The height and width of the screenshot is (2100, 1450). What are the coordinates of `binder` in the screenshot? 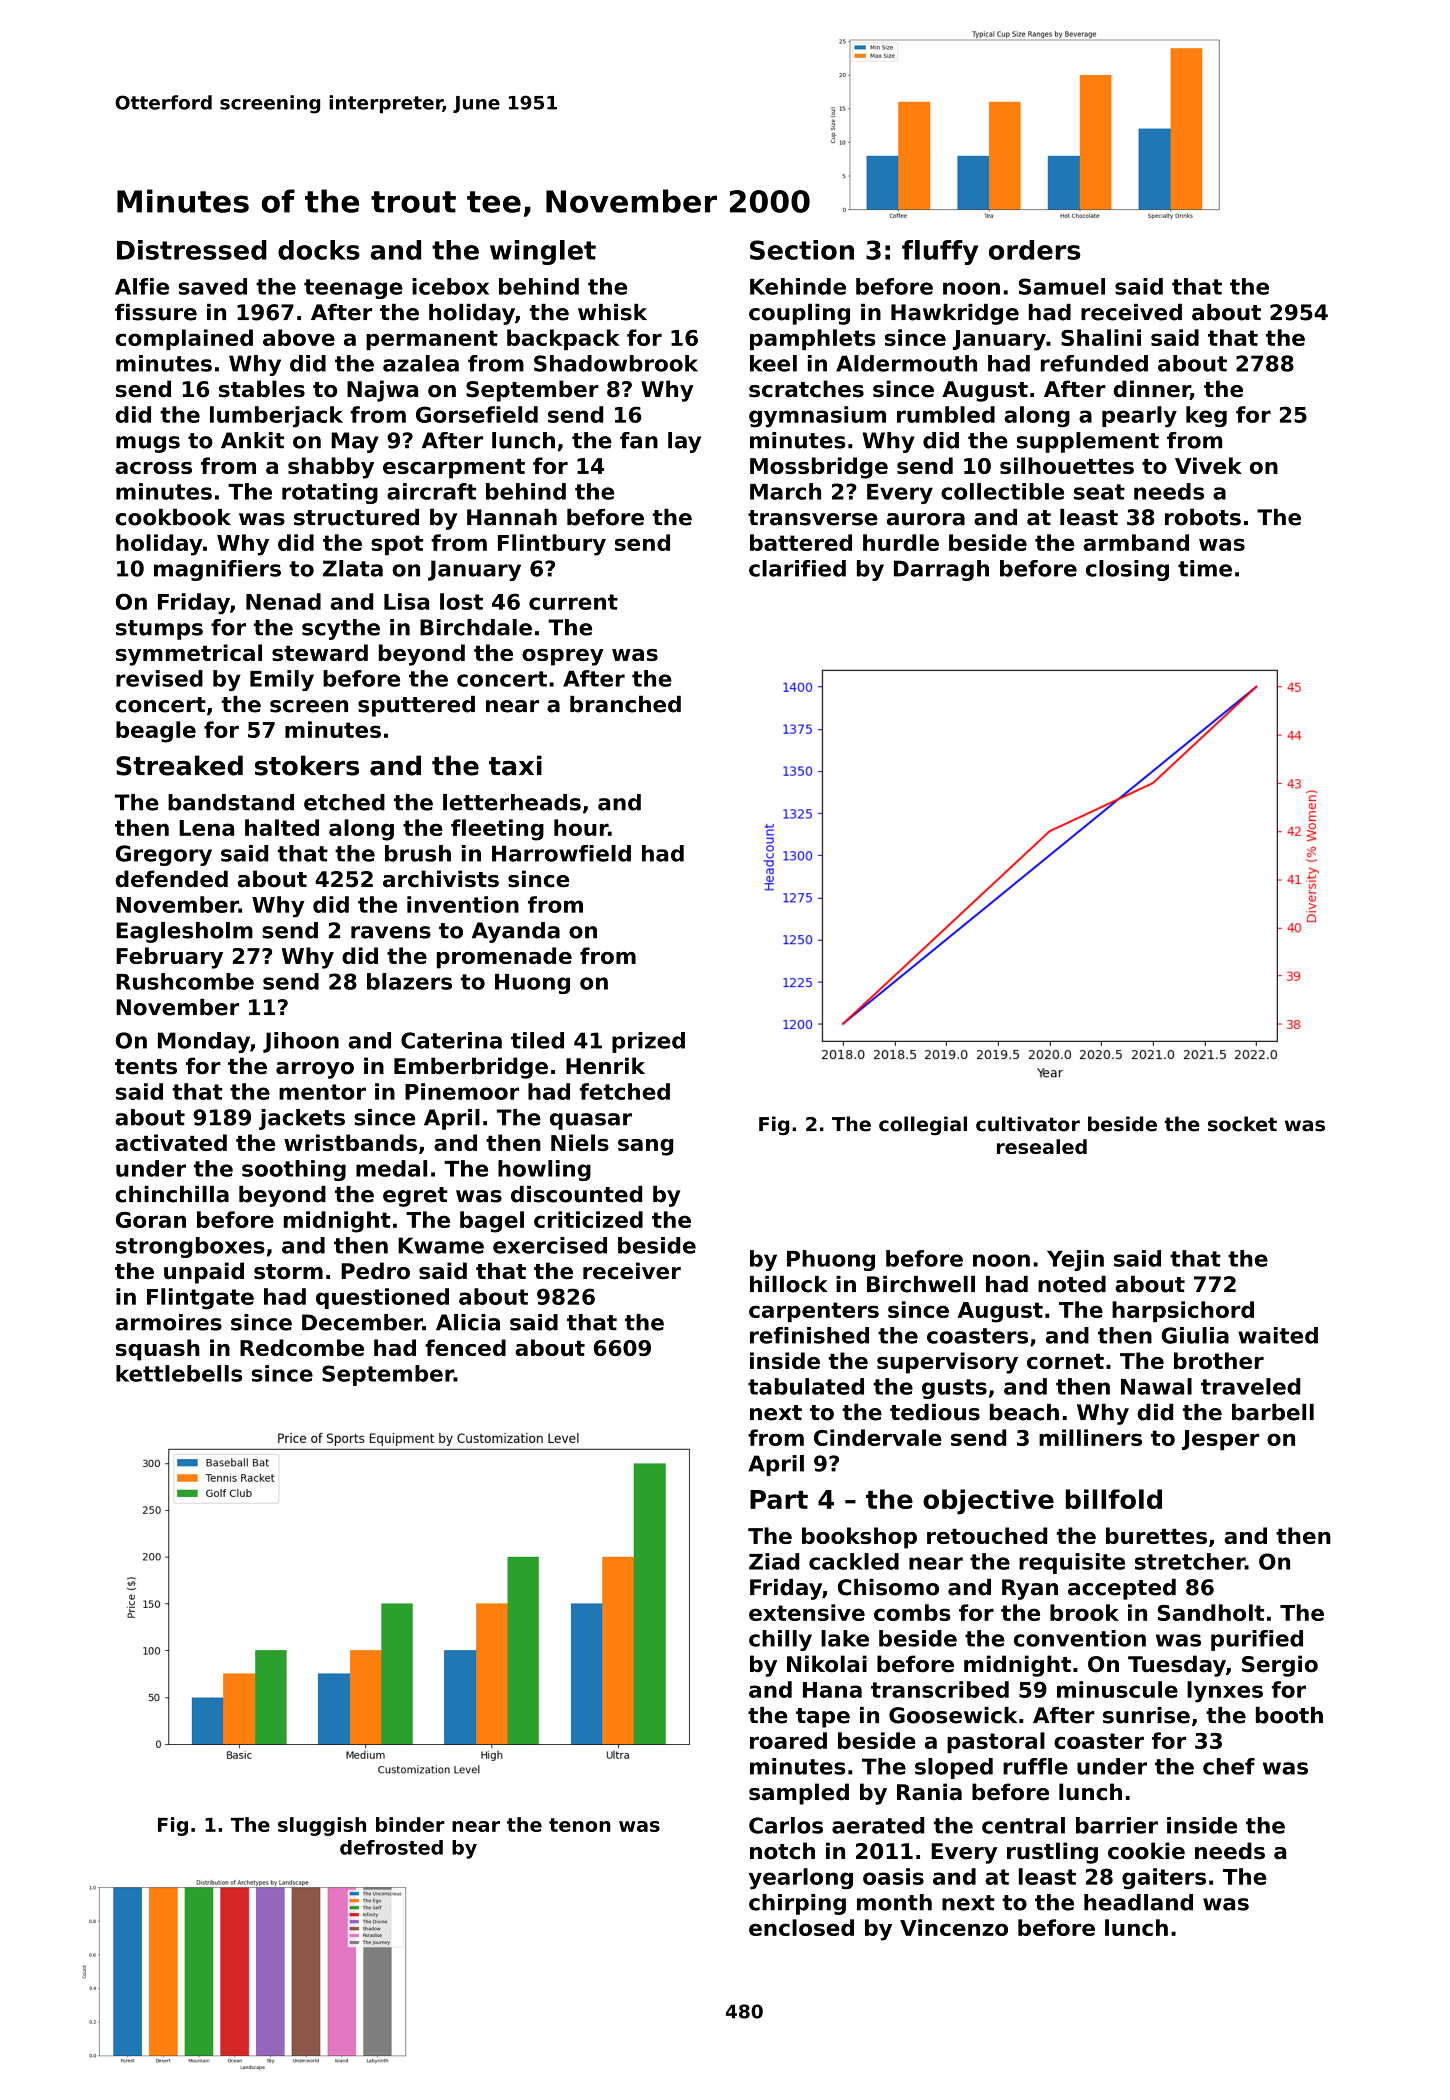 It's located at (410, 1824).
